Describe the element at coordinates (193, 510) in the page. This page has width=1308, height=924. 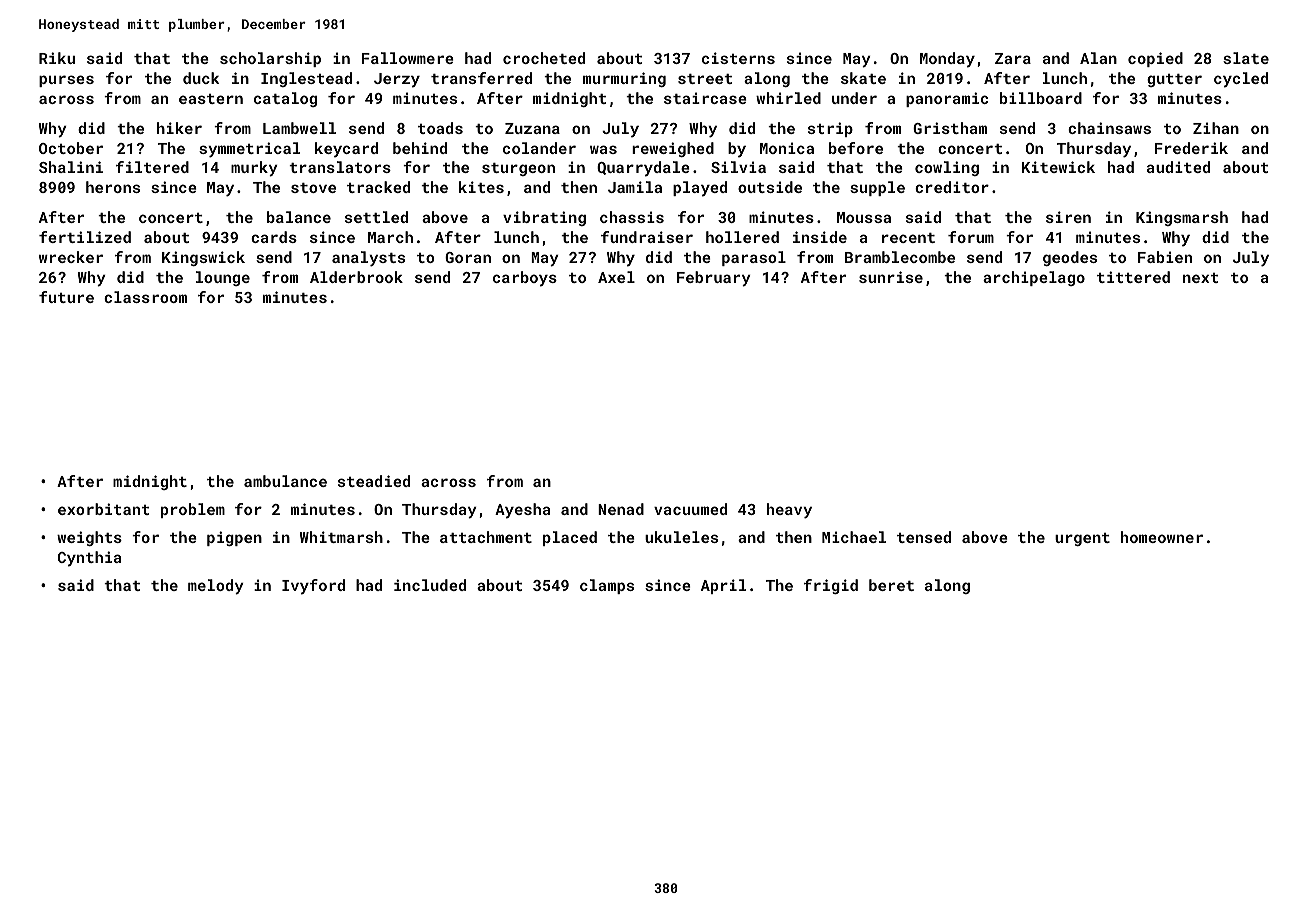
I see `problem` at that location.
